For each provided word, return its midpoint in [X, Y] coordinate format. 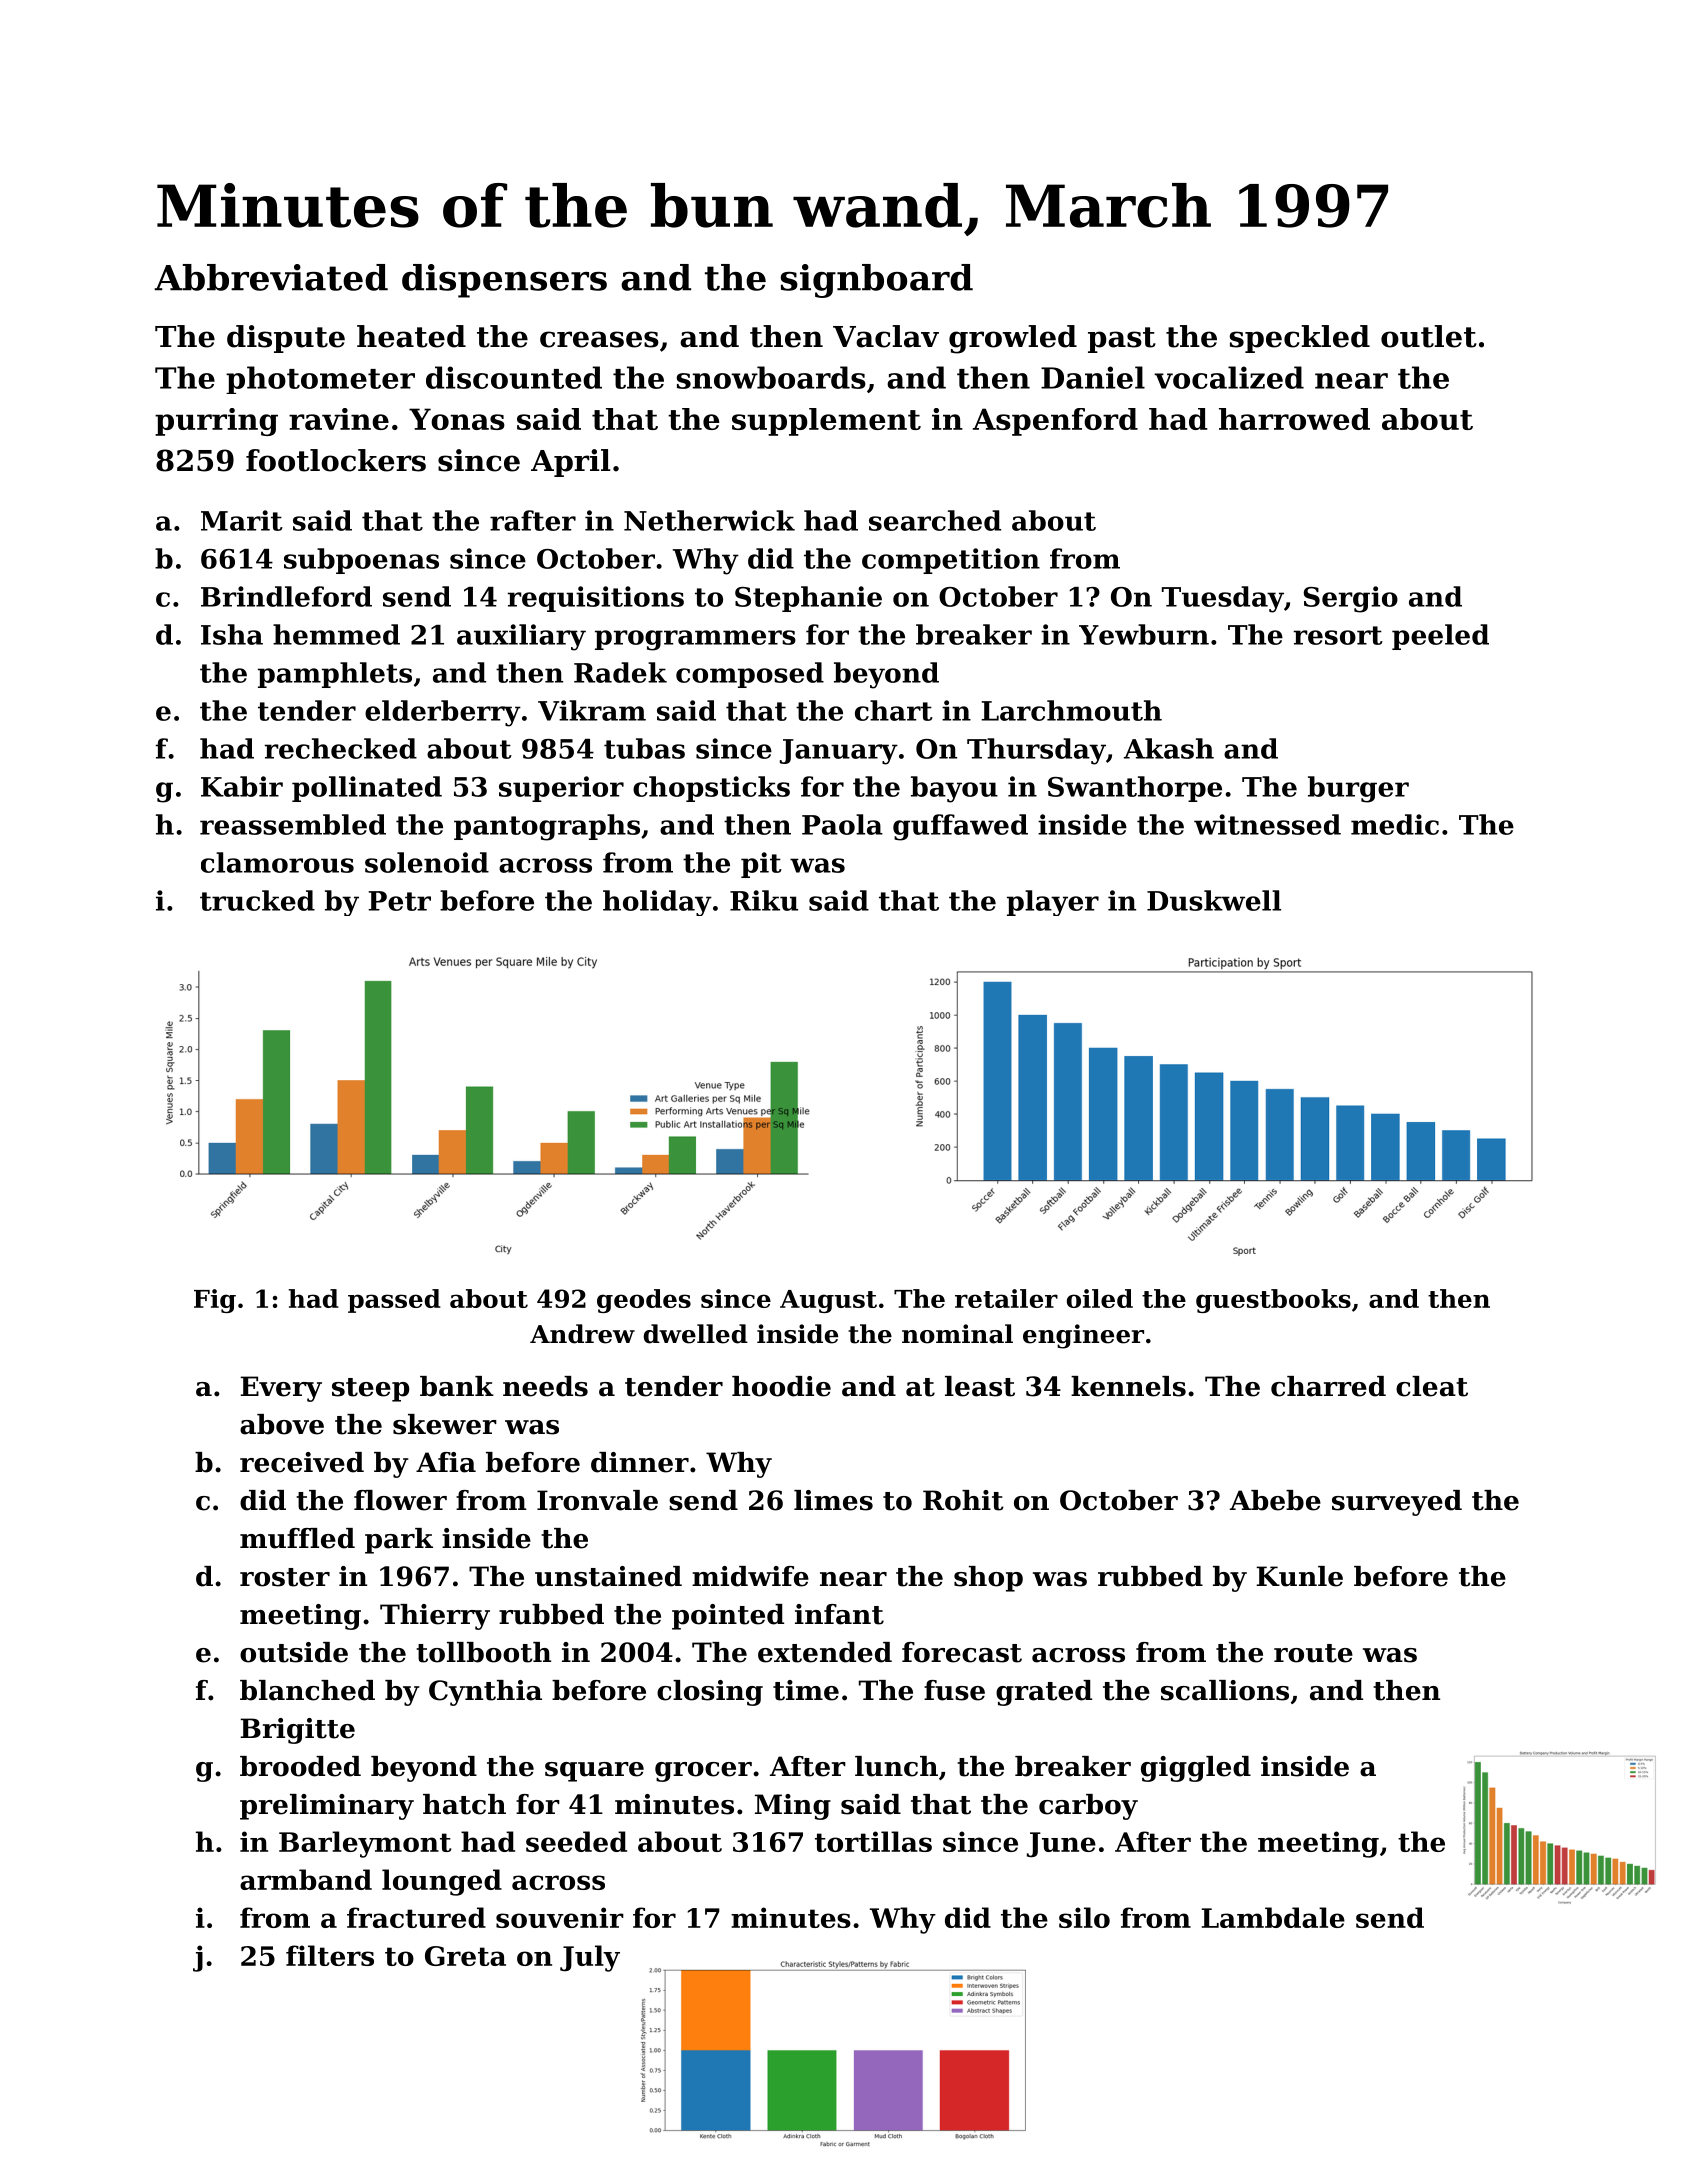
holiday [657, 903]
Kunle [1299, 1576]
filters [330, 1955]
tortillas [873, 1841]
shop [988, 1579]
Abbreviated [271, 277]
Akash [1169, 748]
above [282, 1424]
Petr [399, 901]
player [1053, 903]
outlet [1429, 336]
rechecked [341, 748]
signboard [877, 281]
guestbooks [1273, 1301]
